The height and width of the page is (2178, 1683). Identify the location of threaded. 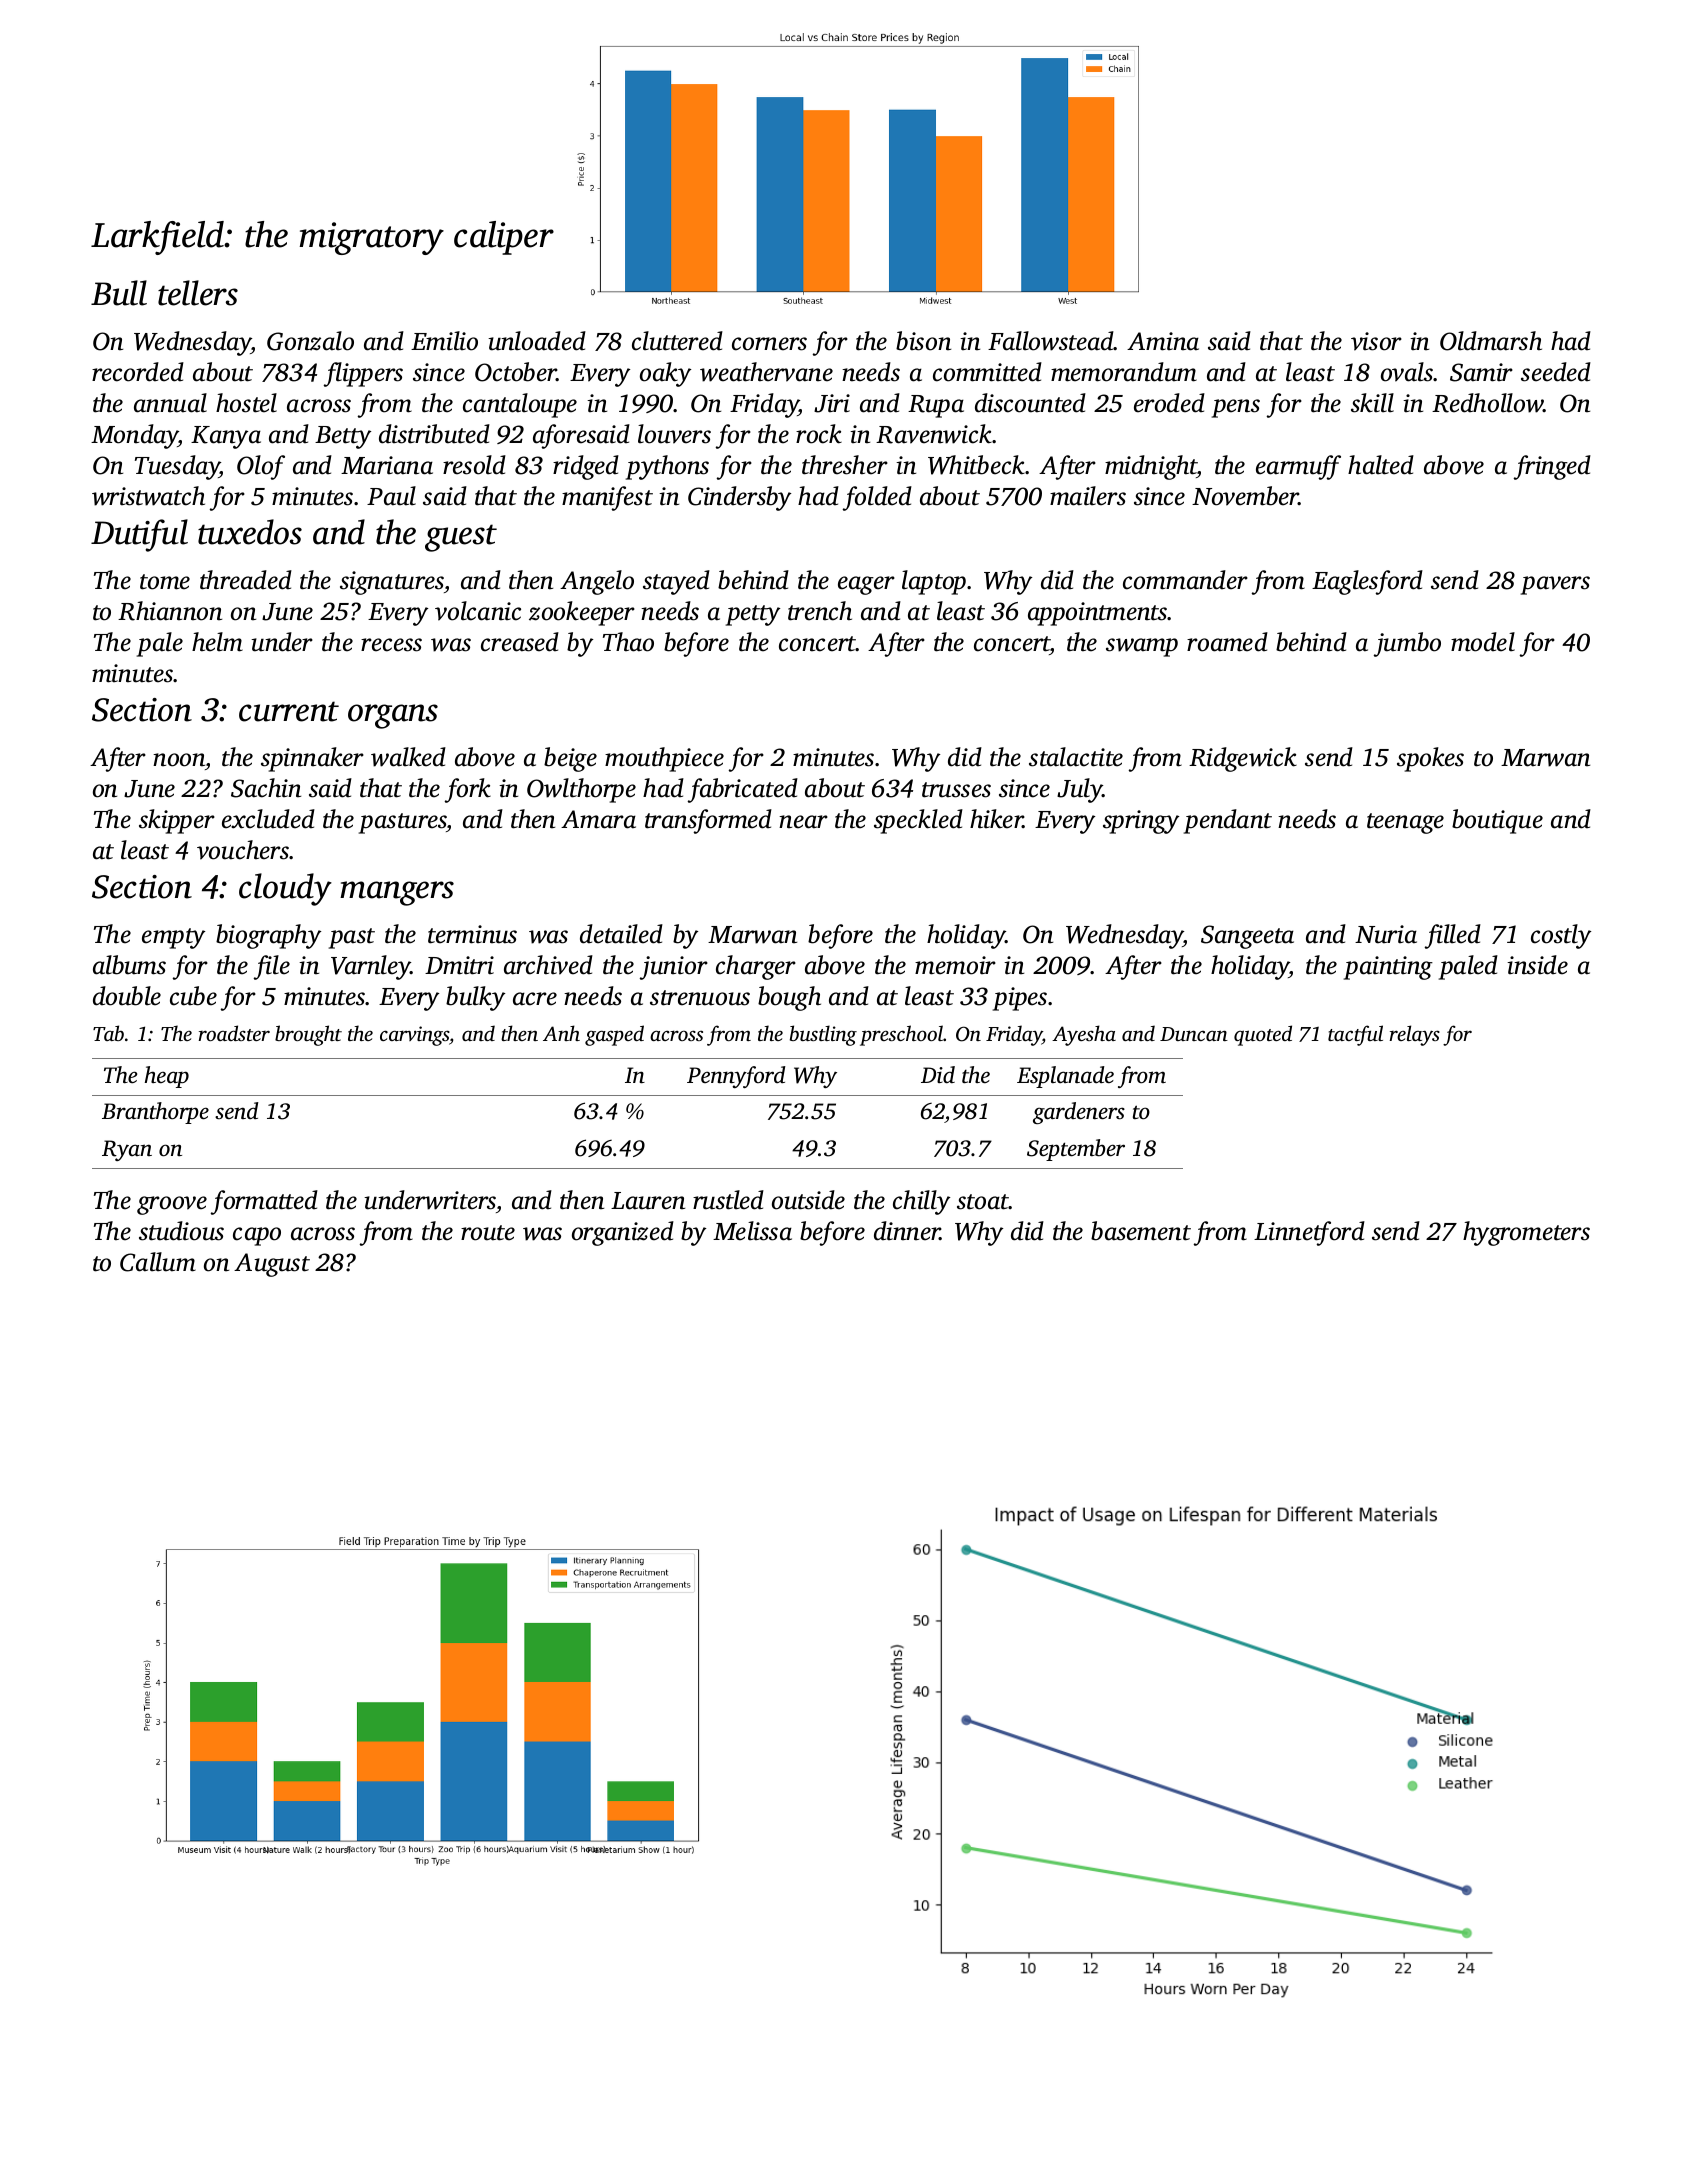
(246, 580).
